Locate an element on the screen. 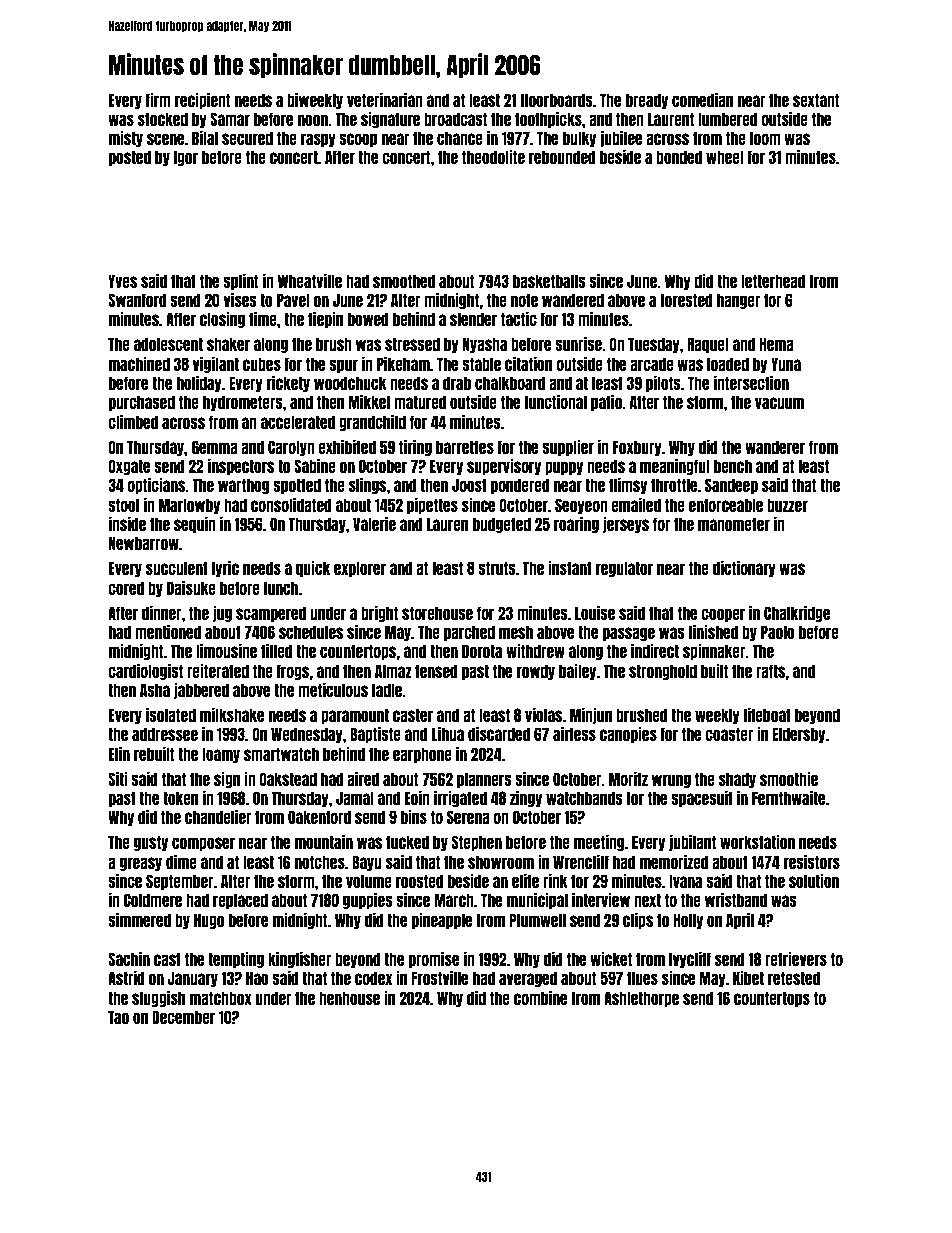 The image size is (952, 1233). matchbox is located at coordinates (221, 998).
